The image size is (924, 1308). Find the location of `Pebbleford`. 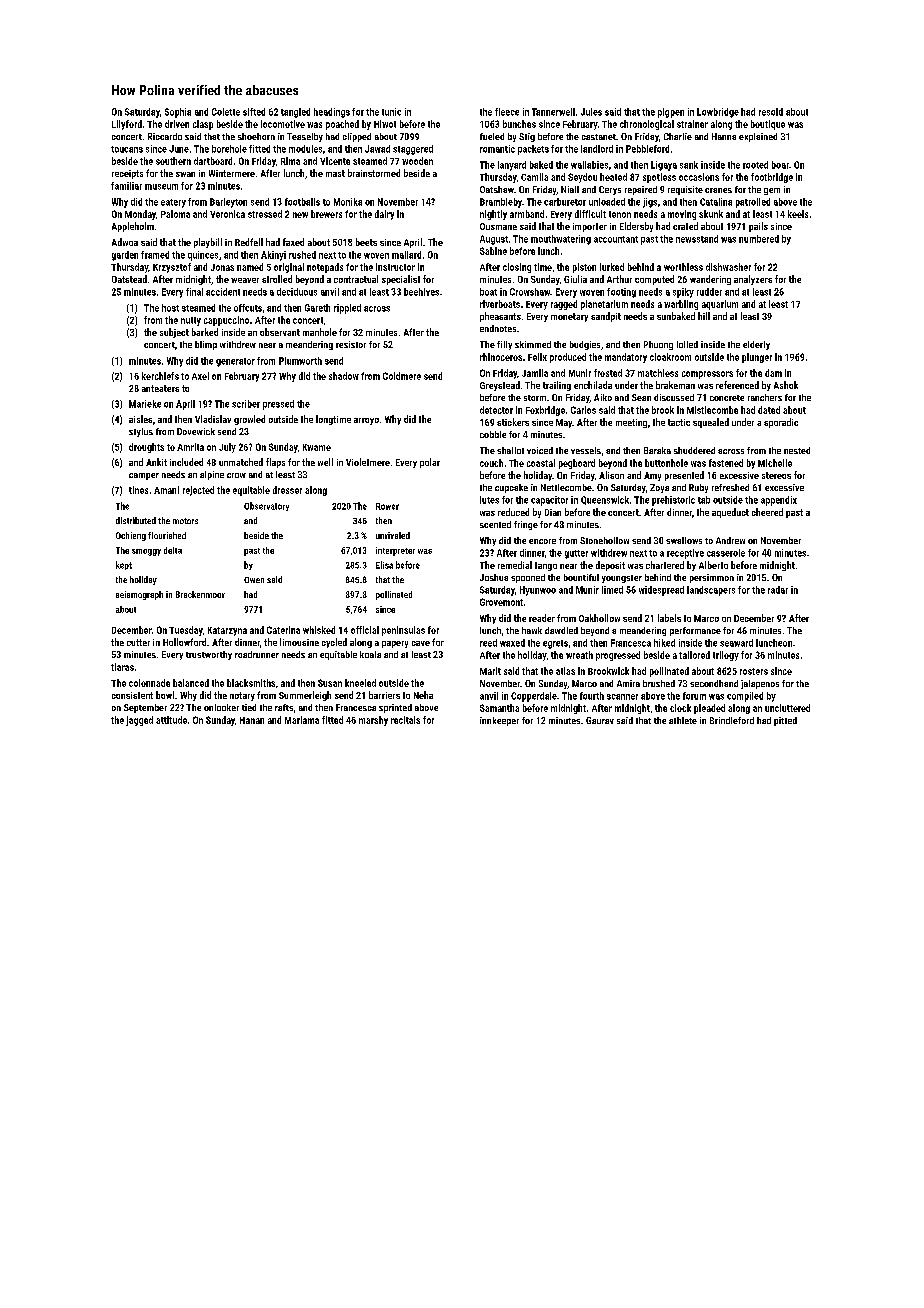

Pebbleford is located at coordinates (647, 149).
